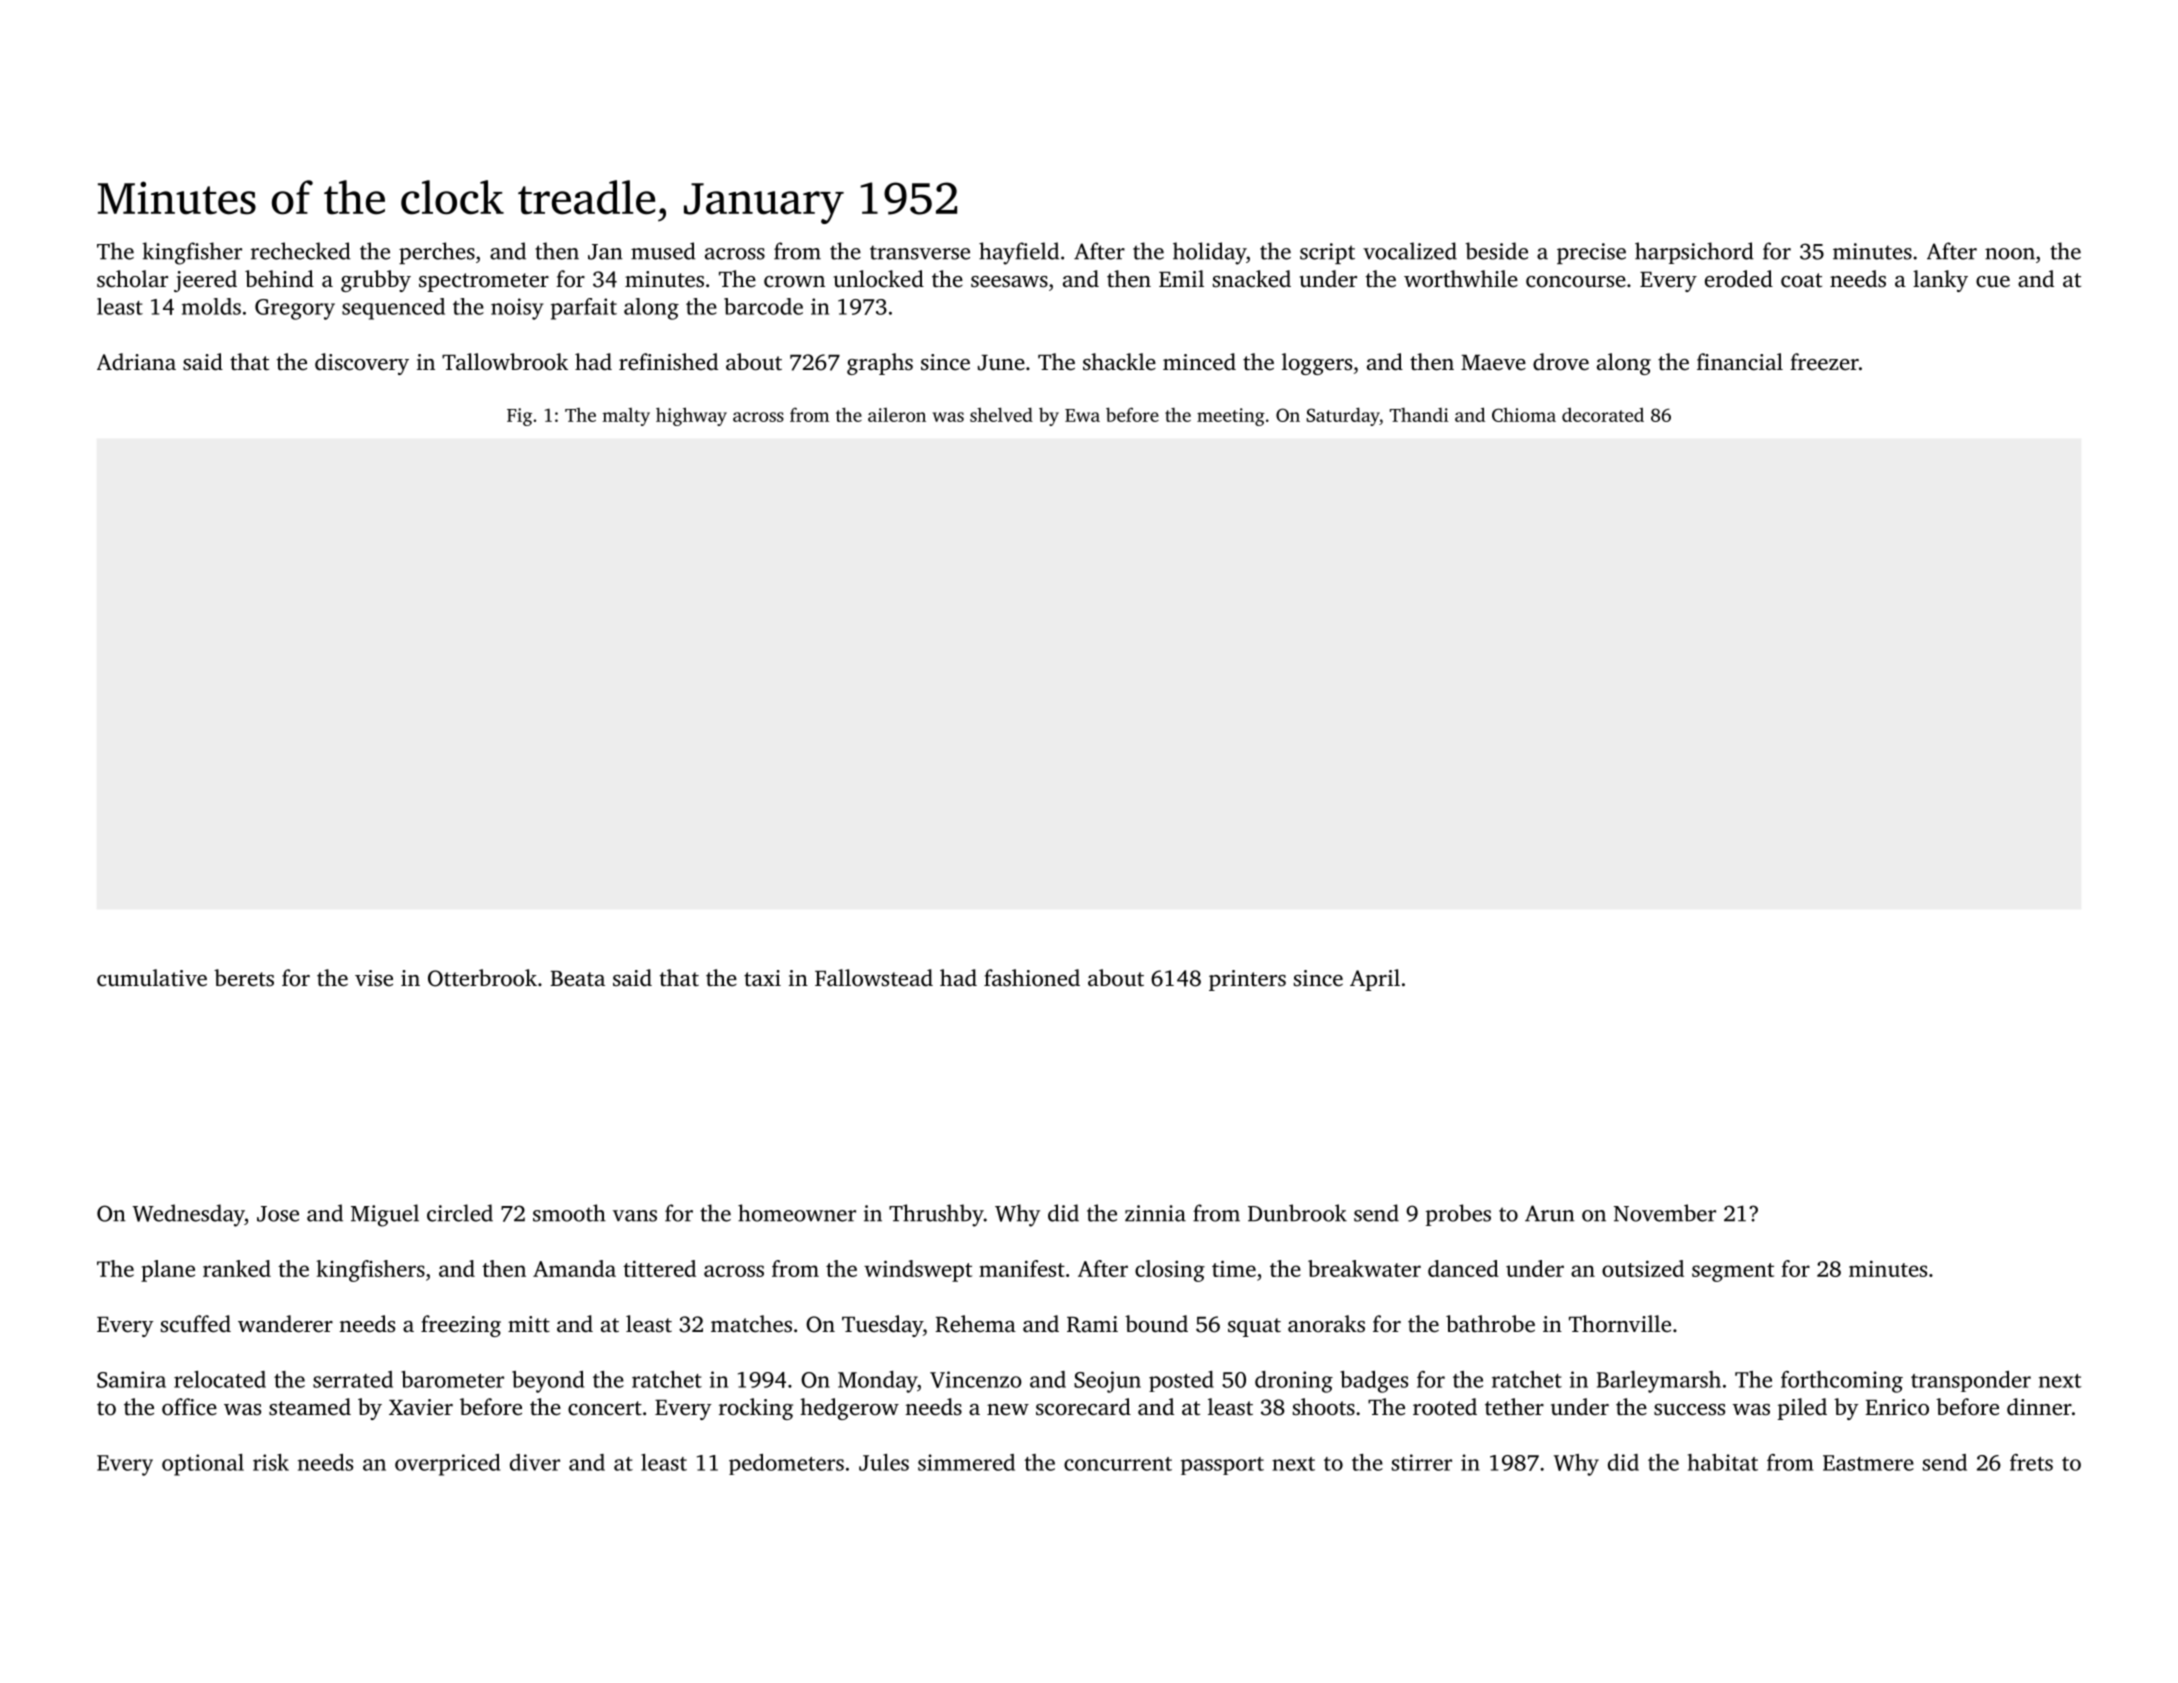 The image size is (2178, 1683). I want to click on Adriana, so click(136, 361).
